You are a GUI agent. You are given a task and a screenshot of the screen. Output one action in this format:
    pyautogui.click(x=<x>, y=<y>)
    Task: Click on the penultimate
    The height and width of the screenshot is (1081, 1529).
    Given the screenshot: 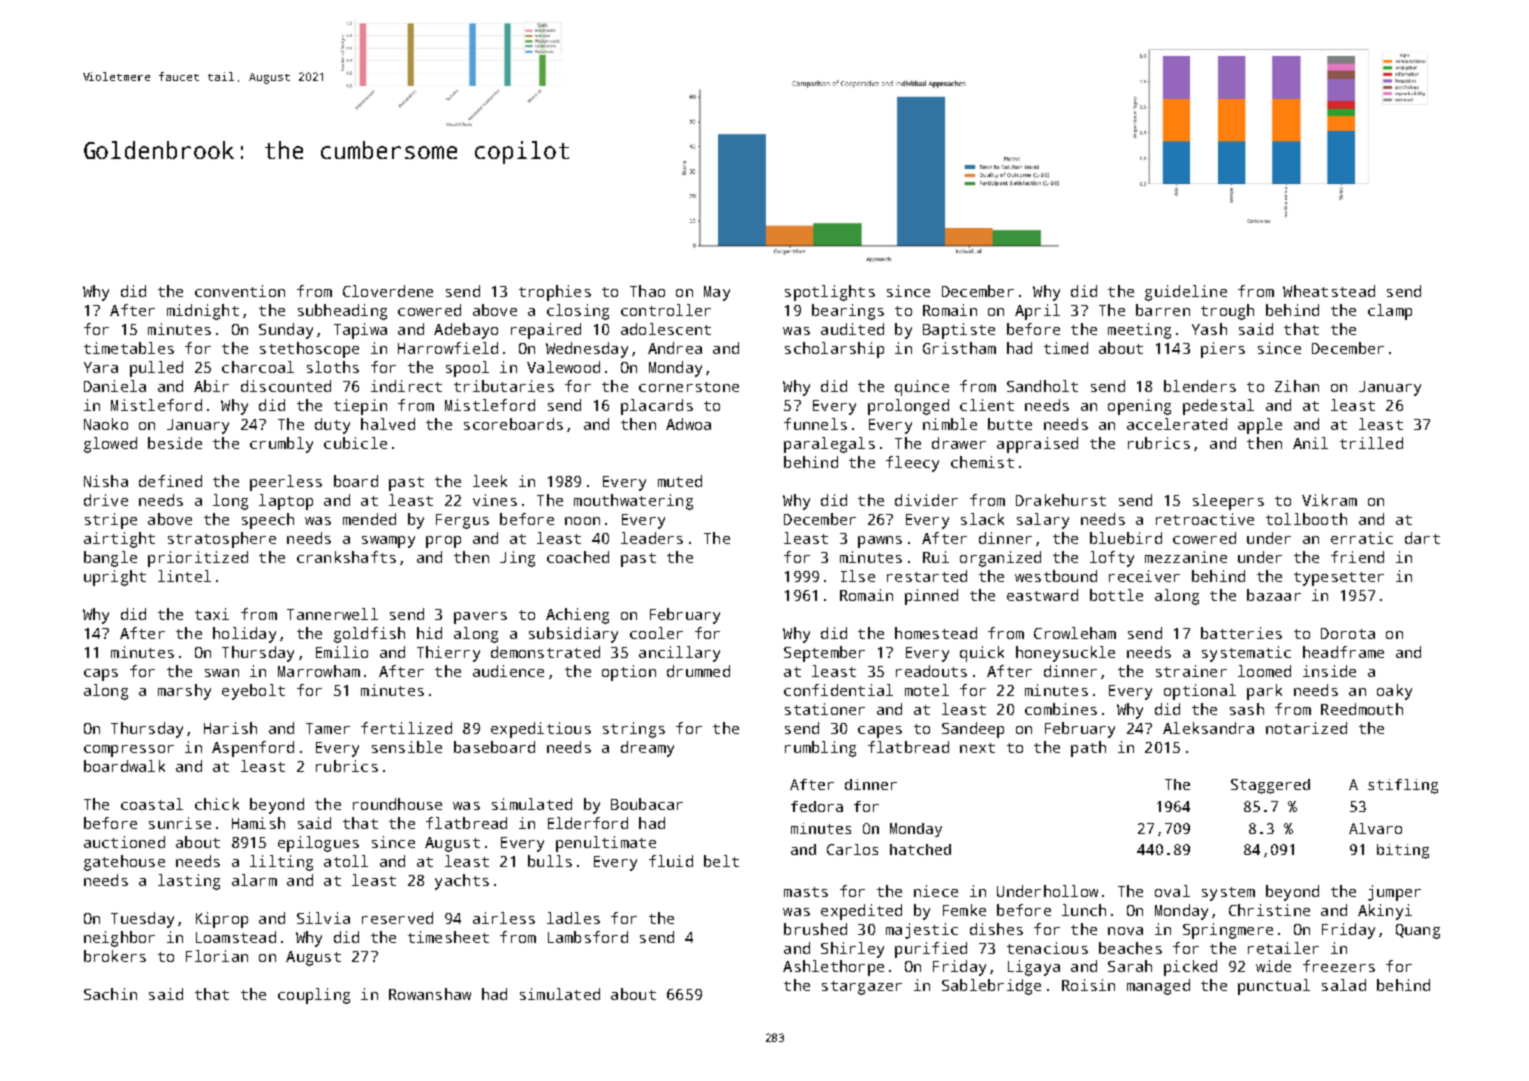 What is the action you would take?
    pyautogui.click(x=606, y=844)
